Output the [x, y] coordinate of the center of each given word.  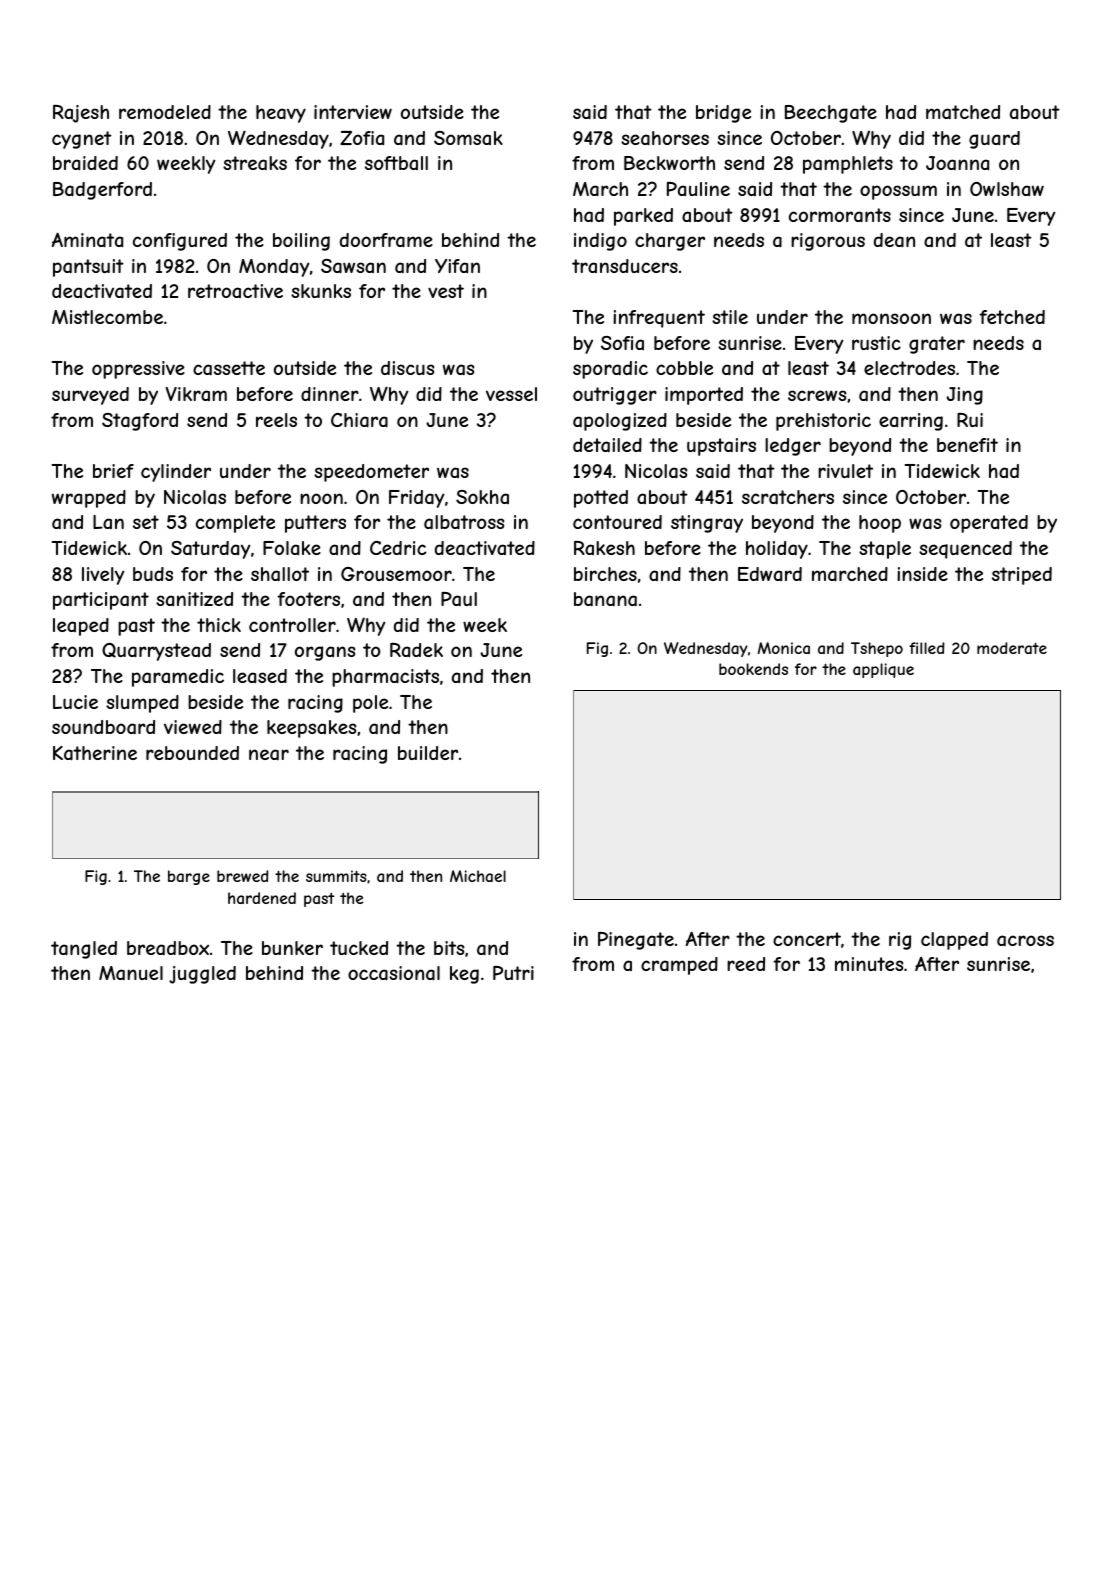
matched [963, 112]
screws [817, 395]
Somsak [468, 138]
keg [464, 975]
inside [922, 574]
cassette [229, 368]
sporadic [610, 370]
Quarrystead [156, 652]
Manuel [131, 973]
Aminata [87, 240]
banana [605, 599]
